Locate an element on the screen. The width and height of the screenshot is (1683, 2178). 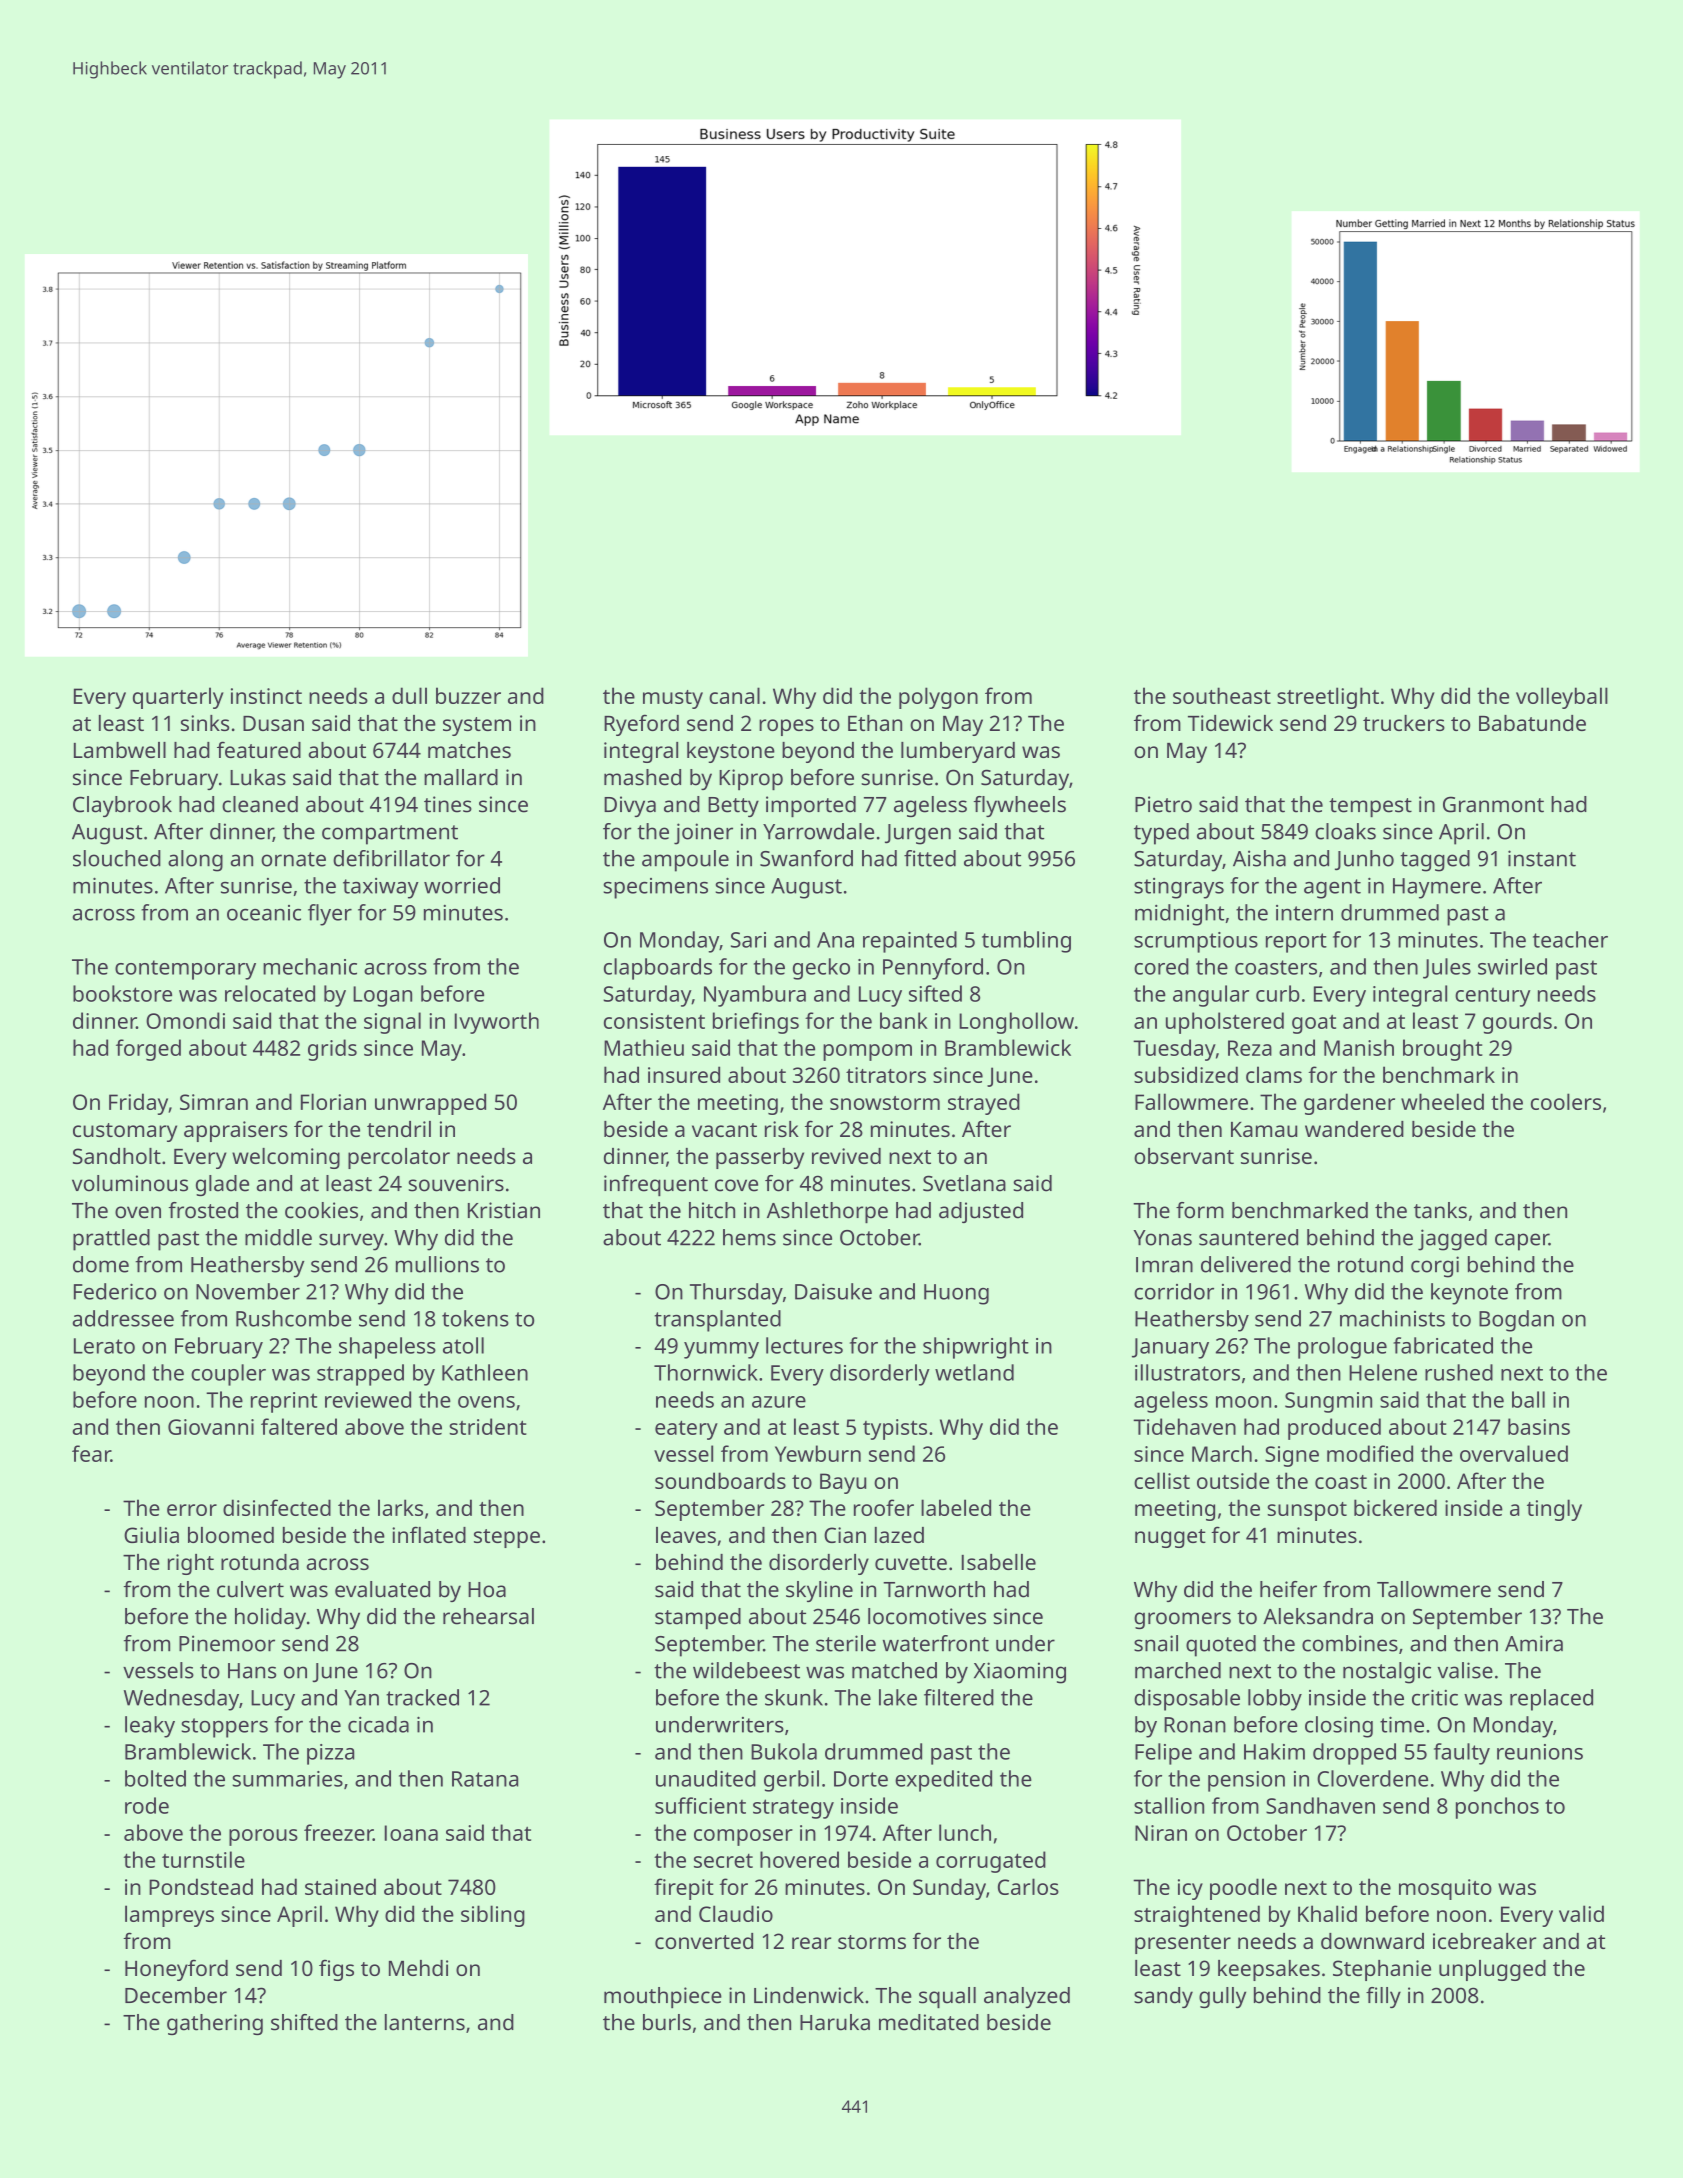
Haymere is located at coordinates (1437, 888).
